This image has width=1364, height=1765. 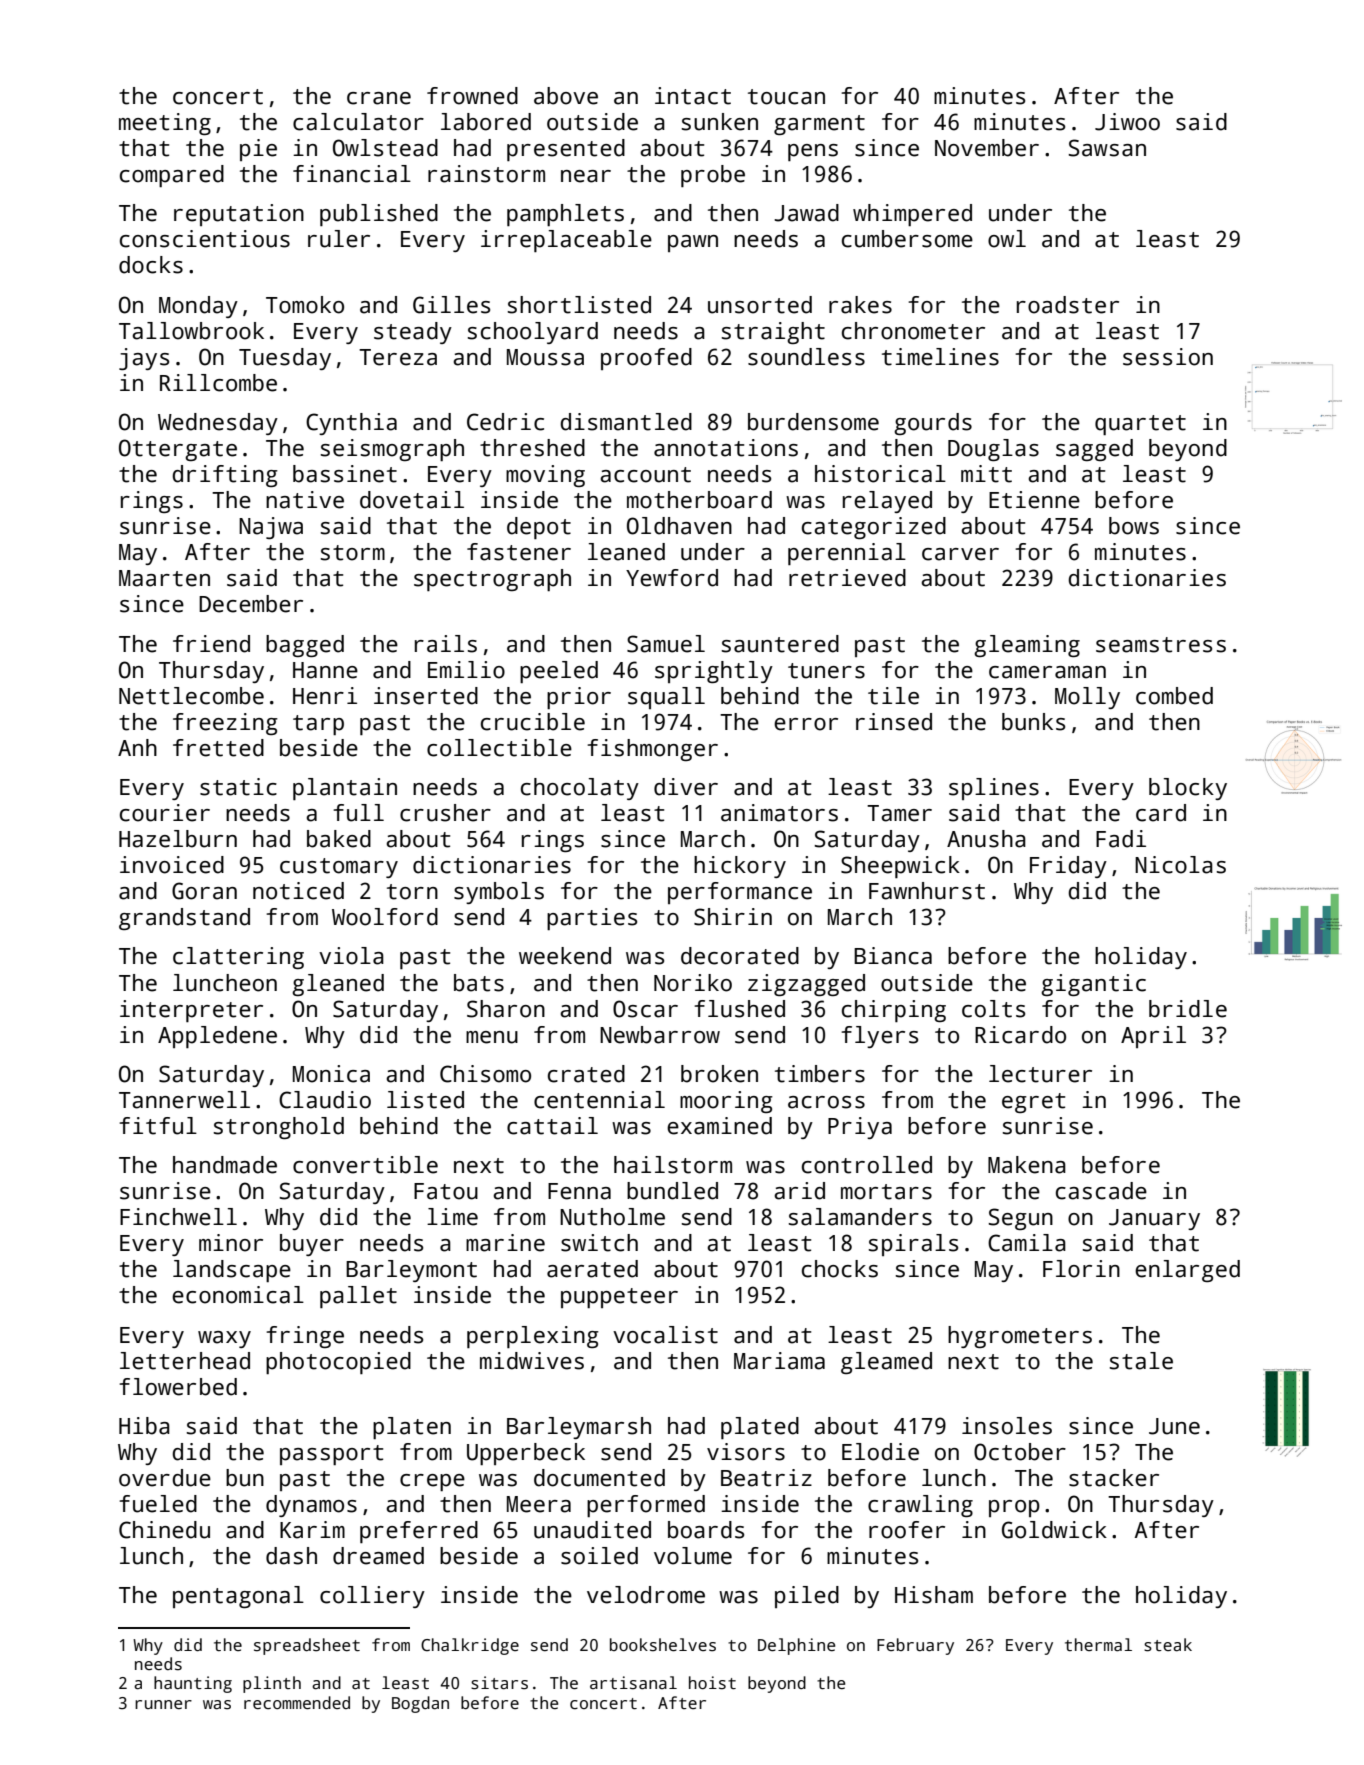 What do you see at coordinates (163, 1704) in the image?
I see `runner` at bounding box center [163, 1704].
